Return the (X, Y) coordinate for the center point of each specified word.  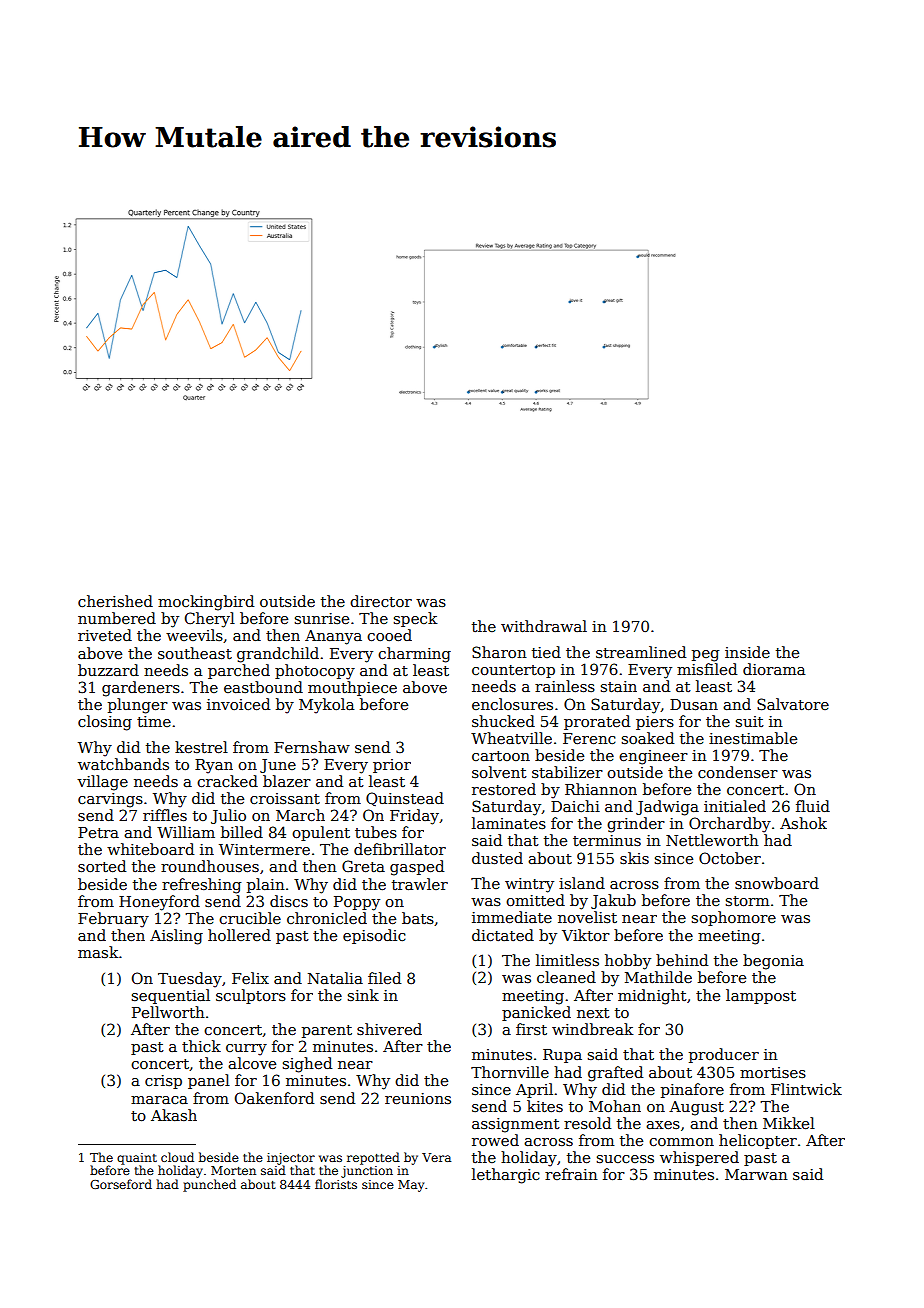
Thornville (510, 1072)
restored (504, 789)
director (381, 601)
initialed (735, 806)
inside (747, 652)
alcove (252, 1063)
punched (209, 1185)
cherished (115, 601)
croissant (285, 798)
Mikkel (789, 1123)
